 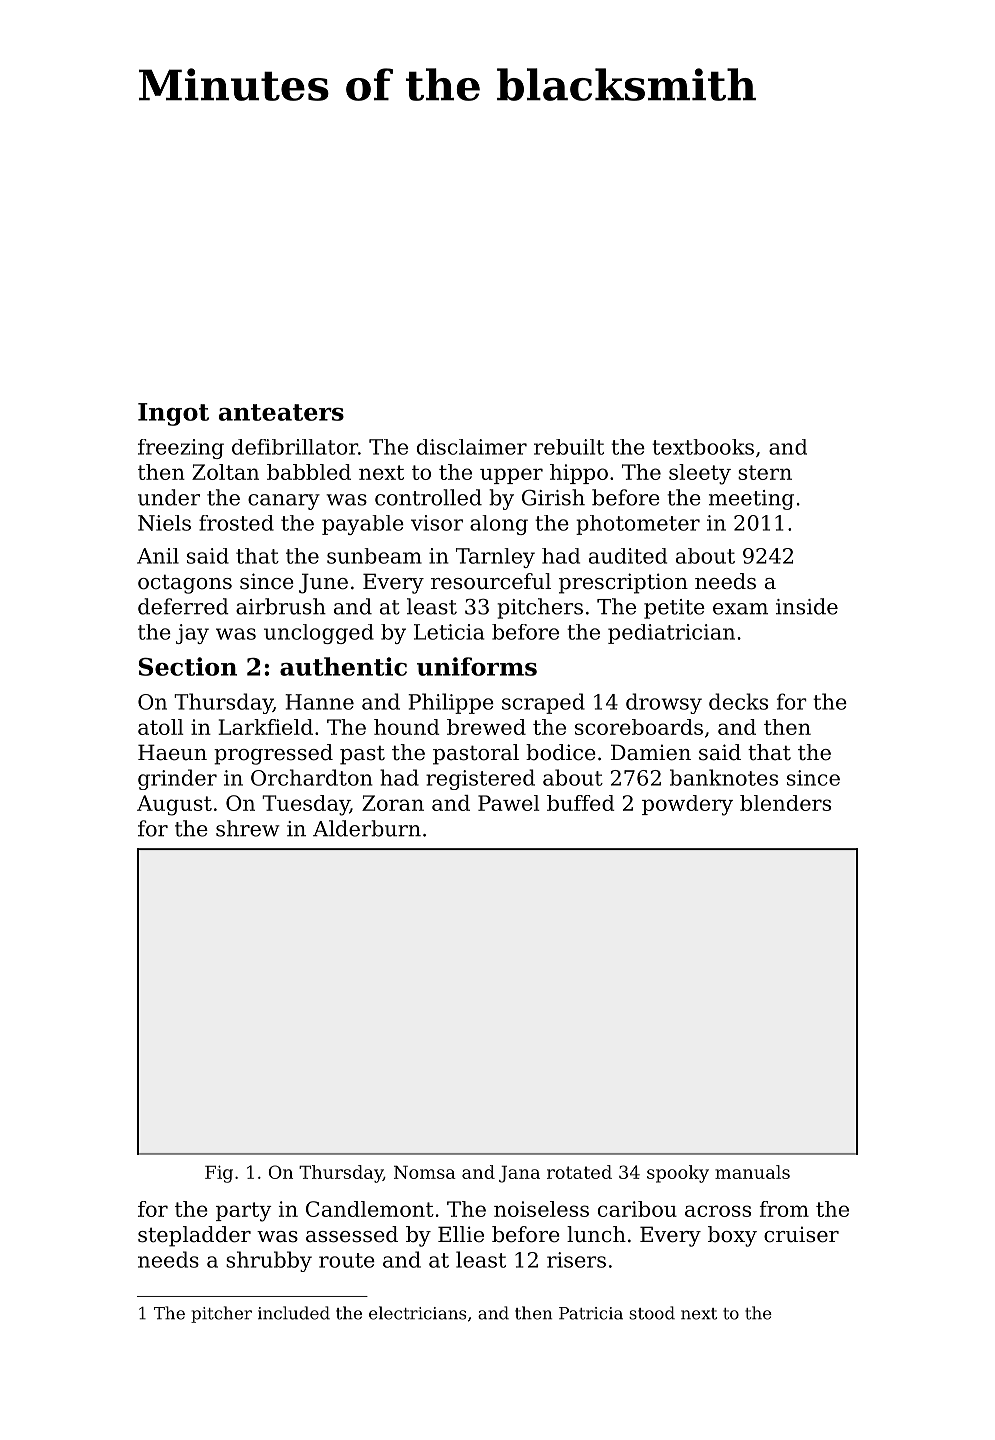 I want to click on Zoran, so click(x=393, y=803).
